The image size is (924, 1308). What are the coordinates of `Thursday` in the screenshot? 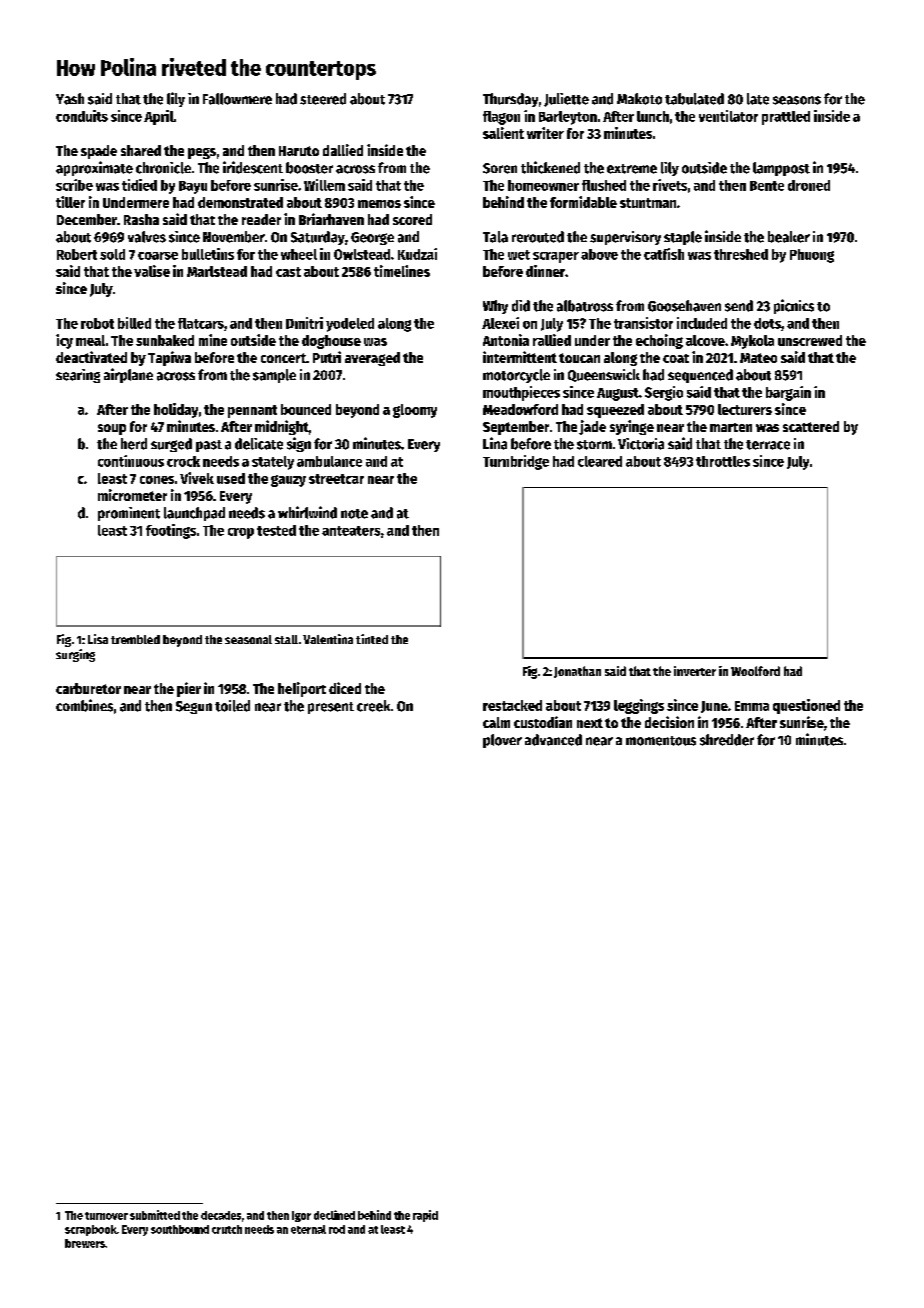 It's located at (510, 100).
